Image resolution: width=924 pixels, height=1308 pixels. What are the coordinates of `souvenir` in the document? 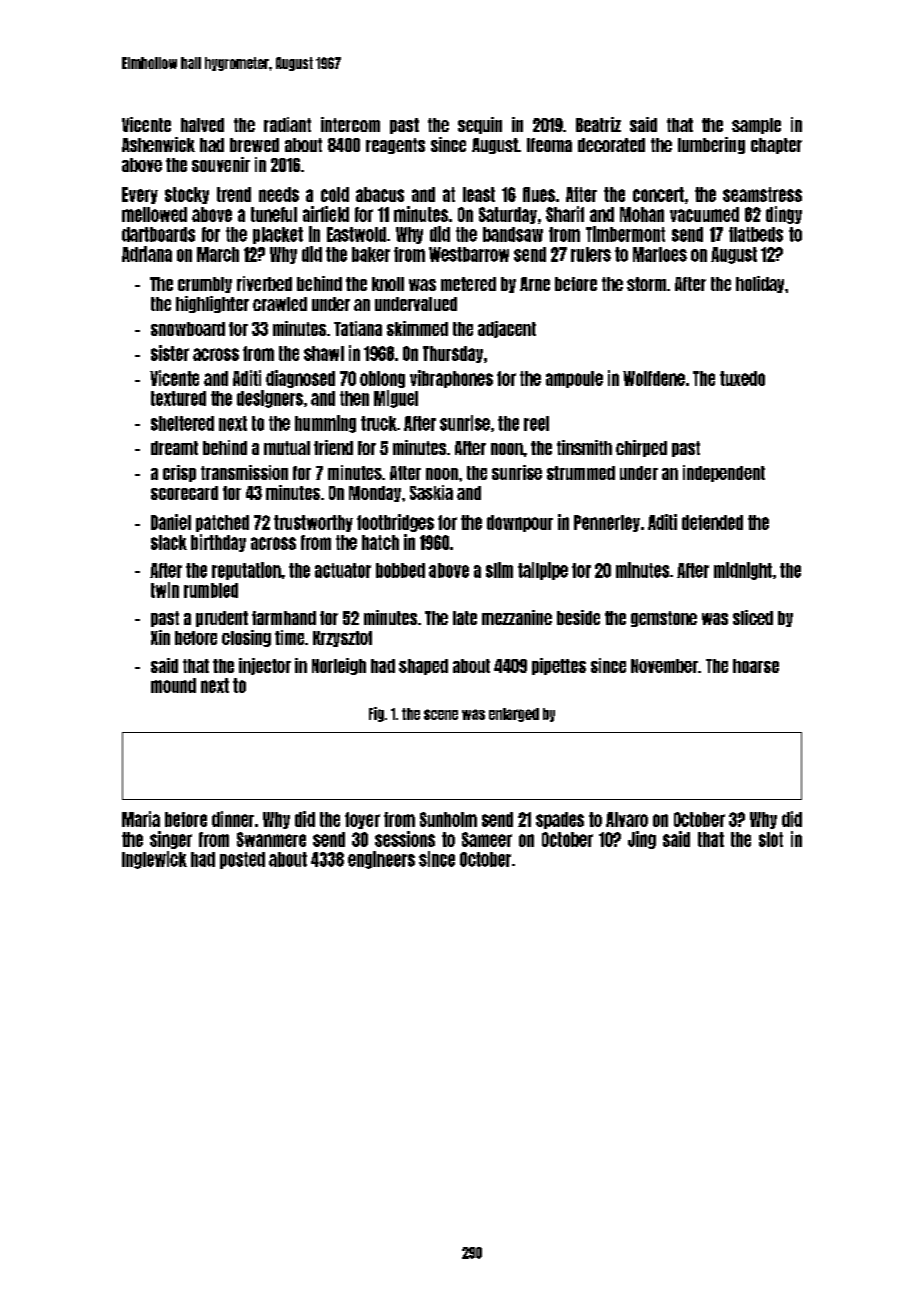 It's located at (221, 164).
